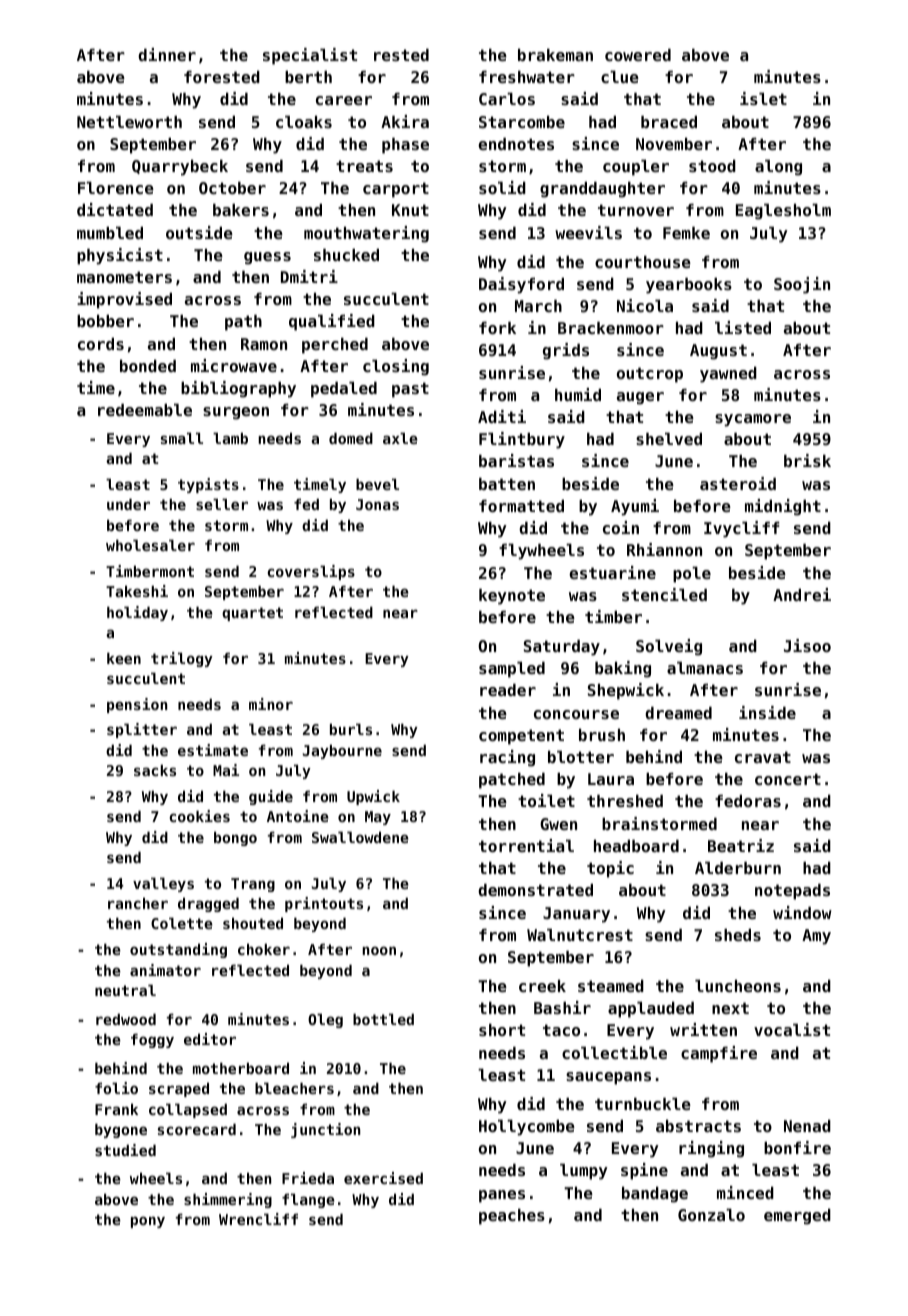 This screenshot has width=908, height=1316. Describe the element at coordinates (778, 168) in the screenshot. I see `along` at that location.
